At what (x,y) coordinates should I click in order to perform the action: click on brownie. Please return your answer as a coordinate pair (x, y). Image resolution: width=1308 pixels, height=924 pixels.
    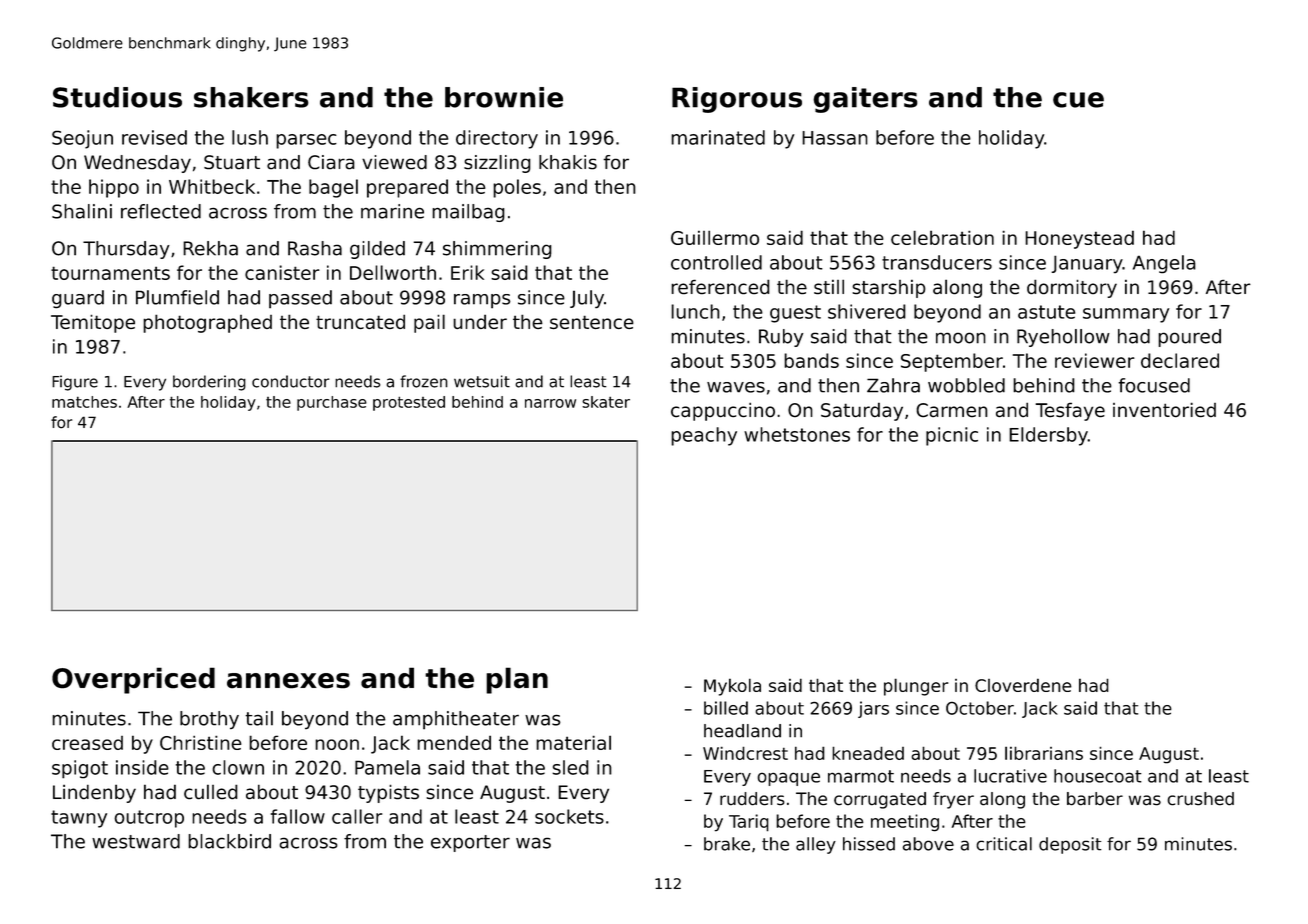
    Looking at the image, I should click on (504, 97).
